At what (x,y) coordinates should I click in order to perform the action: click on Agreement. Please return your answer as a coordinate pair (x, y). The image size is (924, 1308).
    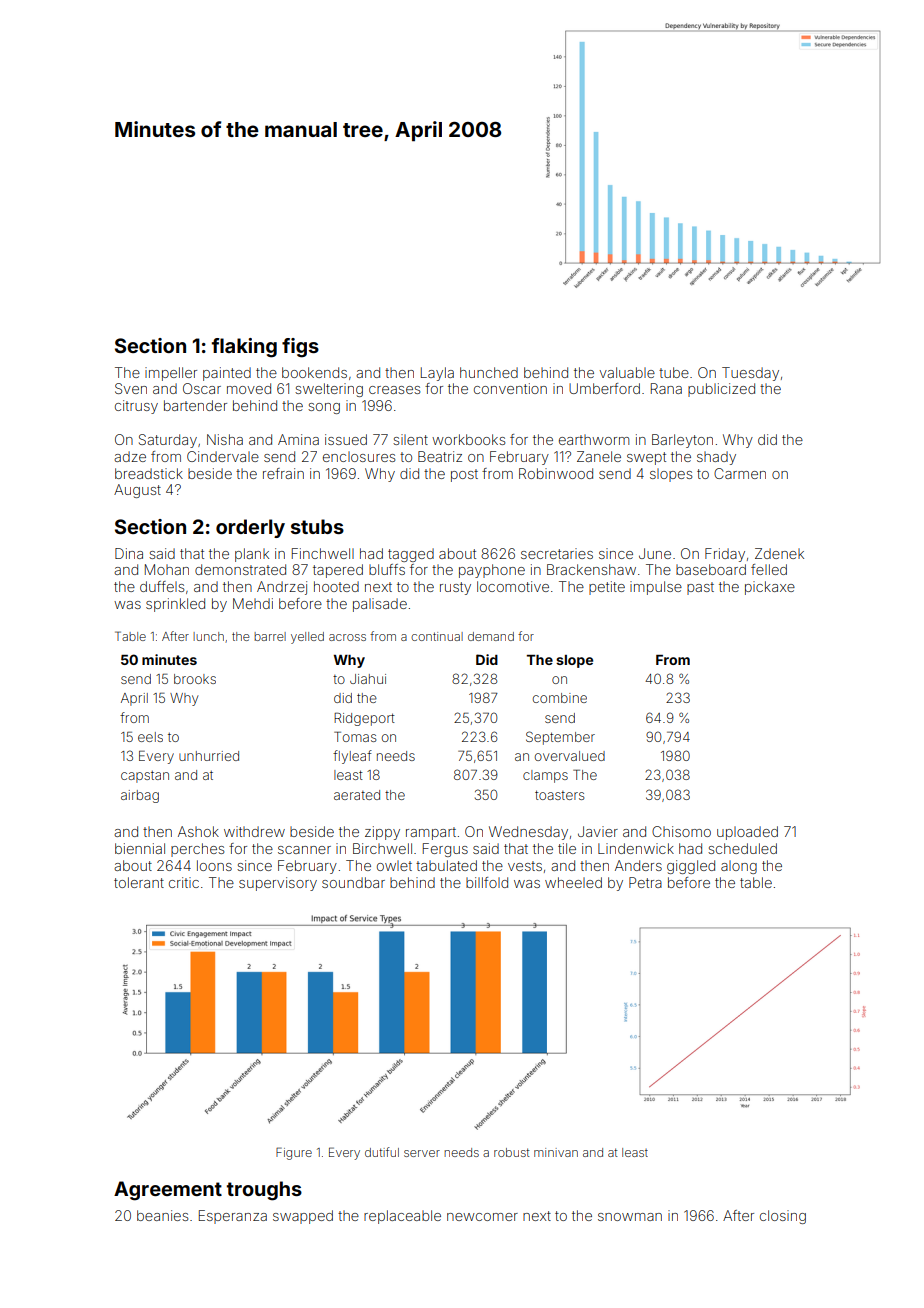
    Looking at the image, I should click on (168, 1191).
